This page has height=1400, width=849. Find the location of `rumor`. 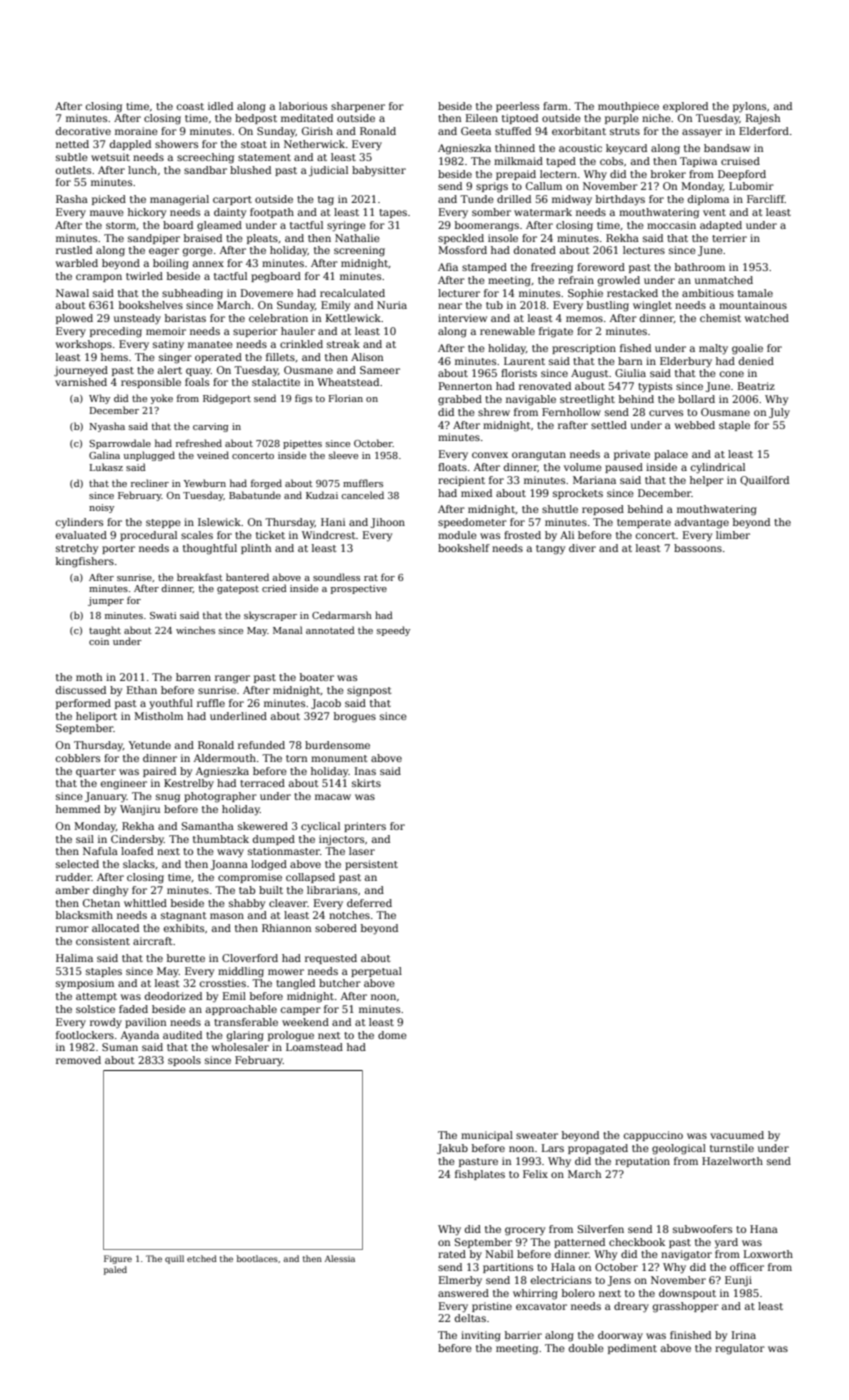

rumor is located at coordinates (72, 929).
